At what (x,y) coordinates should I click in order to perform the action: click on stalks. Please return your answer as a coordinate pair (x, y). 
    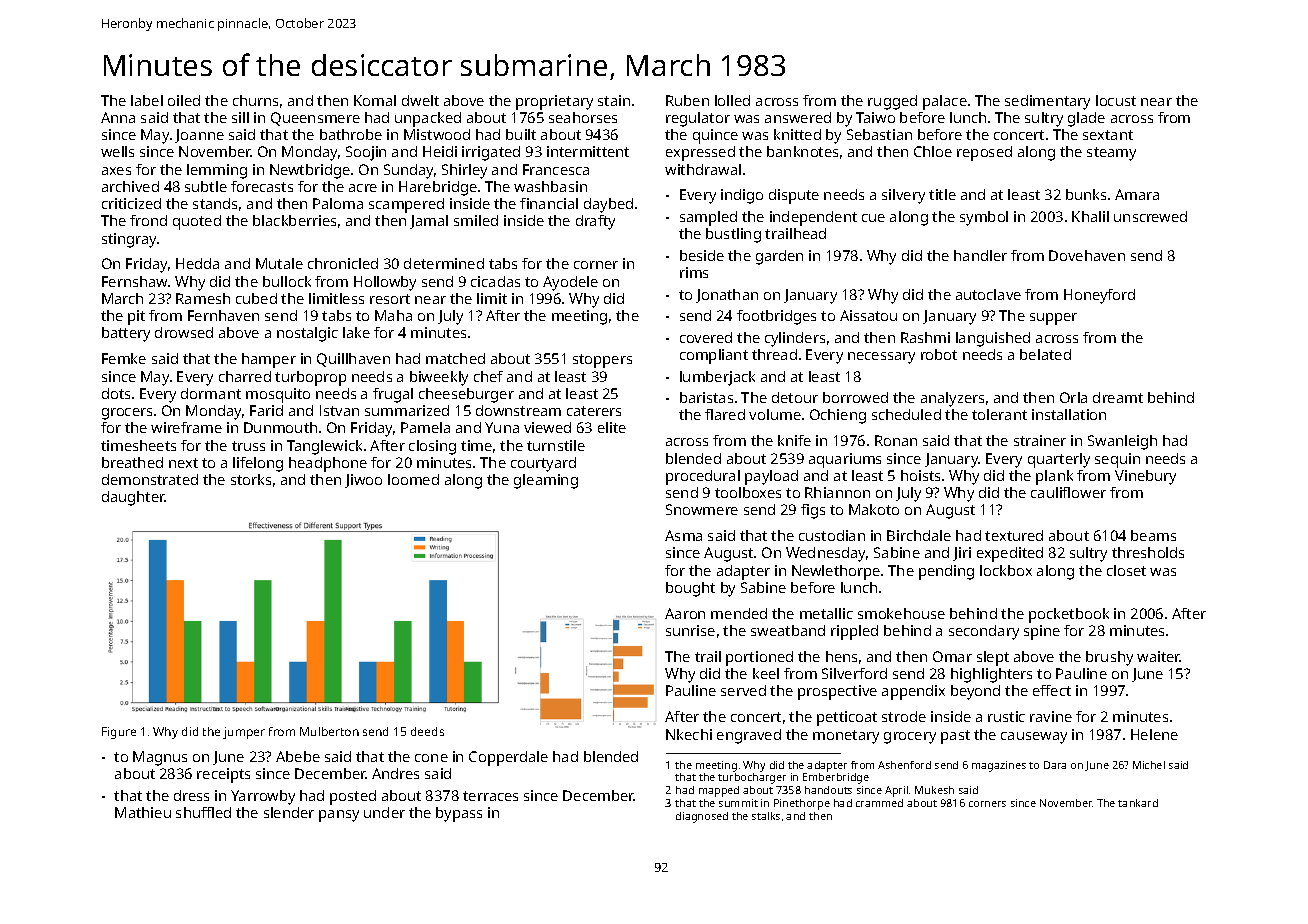
    Looking at the image, I should click on (766, 816).
